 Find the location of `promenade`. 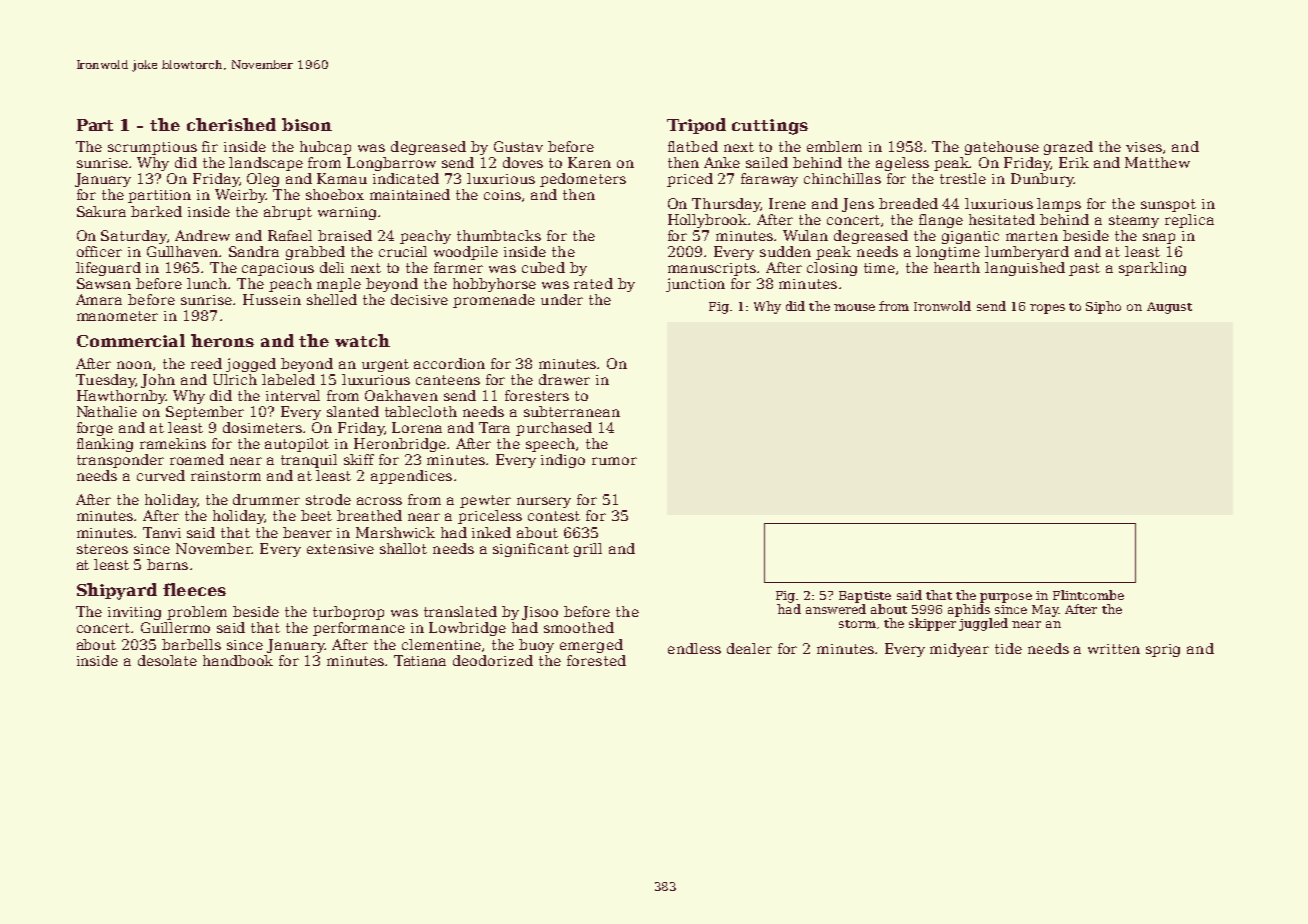

promenade is located at coordinates (494, 301).
